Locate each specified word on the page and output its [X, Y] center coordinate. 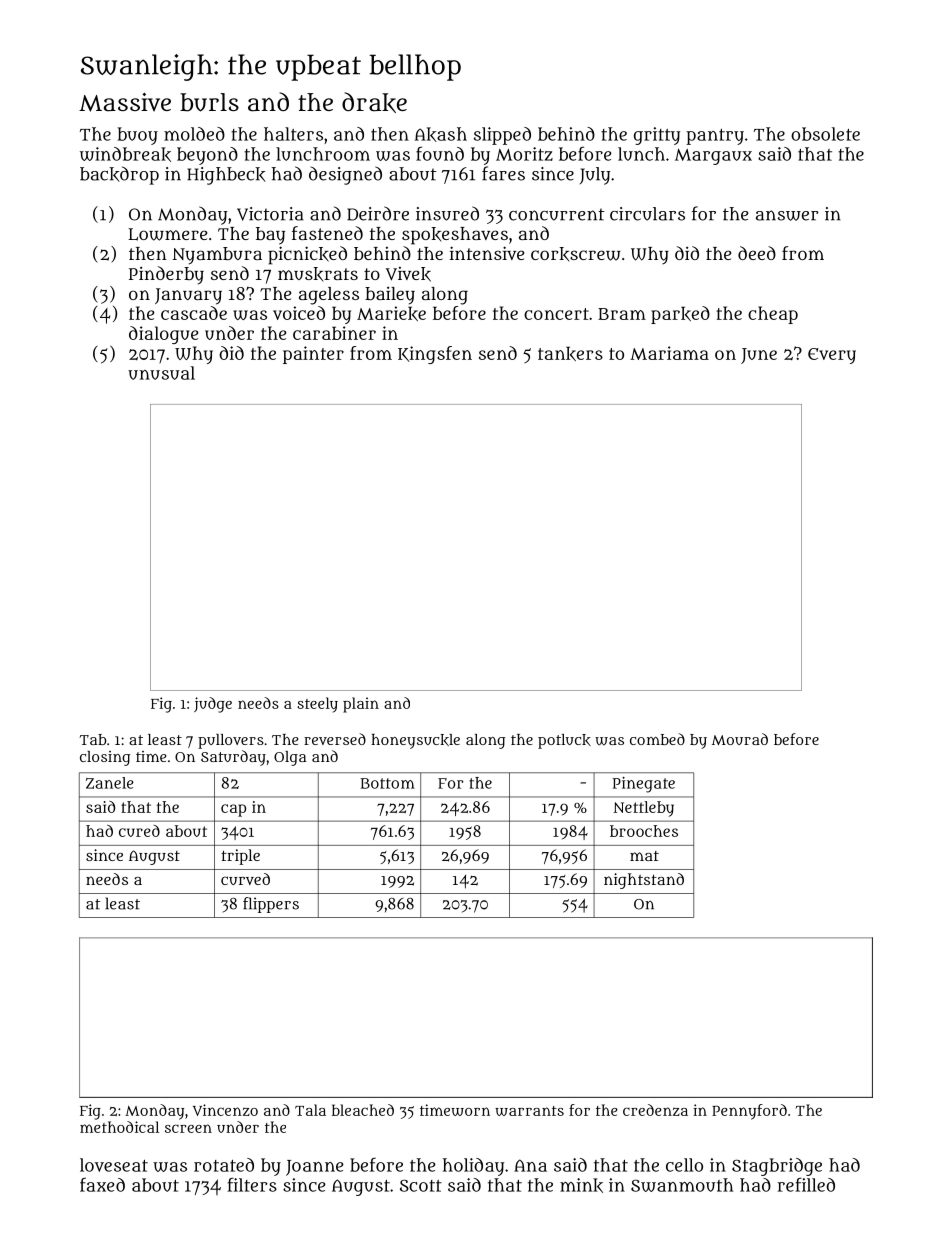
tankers [570, 353]
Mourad [740, 739]
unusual [161, 373]
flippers [271, 905]
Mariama [669, 353]
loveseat [114, 1165]
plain [361, 705]
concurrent [556, 214]
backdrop [119, 175]
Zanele [110, 783]
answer [787, 215]
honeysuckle [415, 741]
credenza [655, 1110]
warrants [529, 1111]
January [188, 296]
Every [832, 356]
